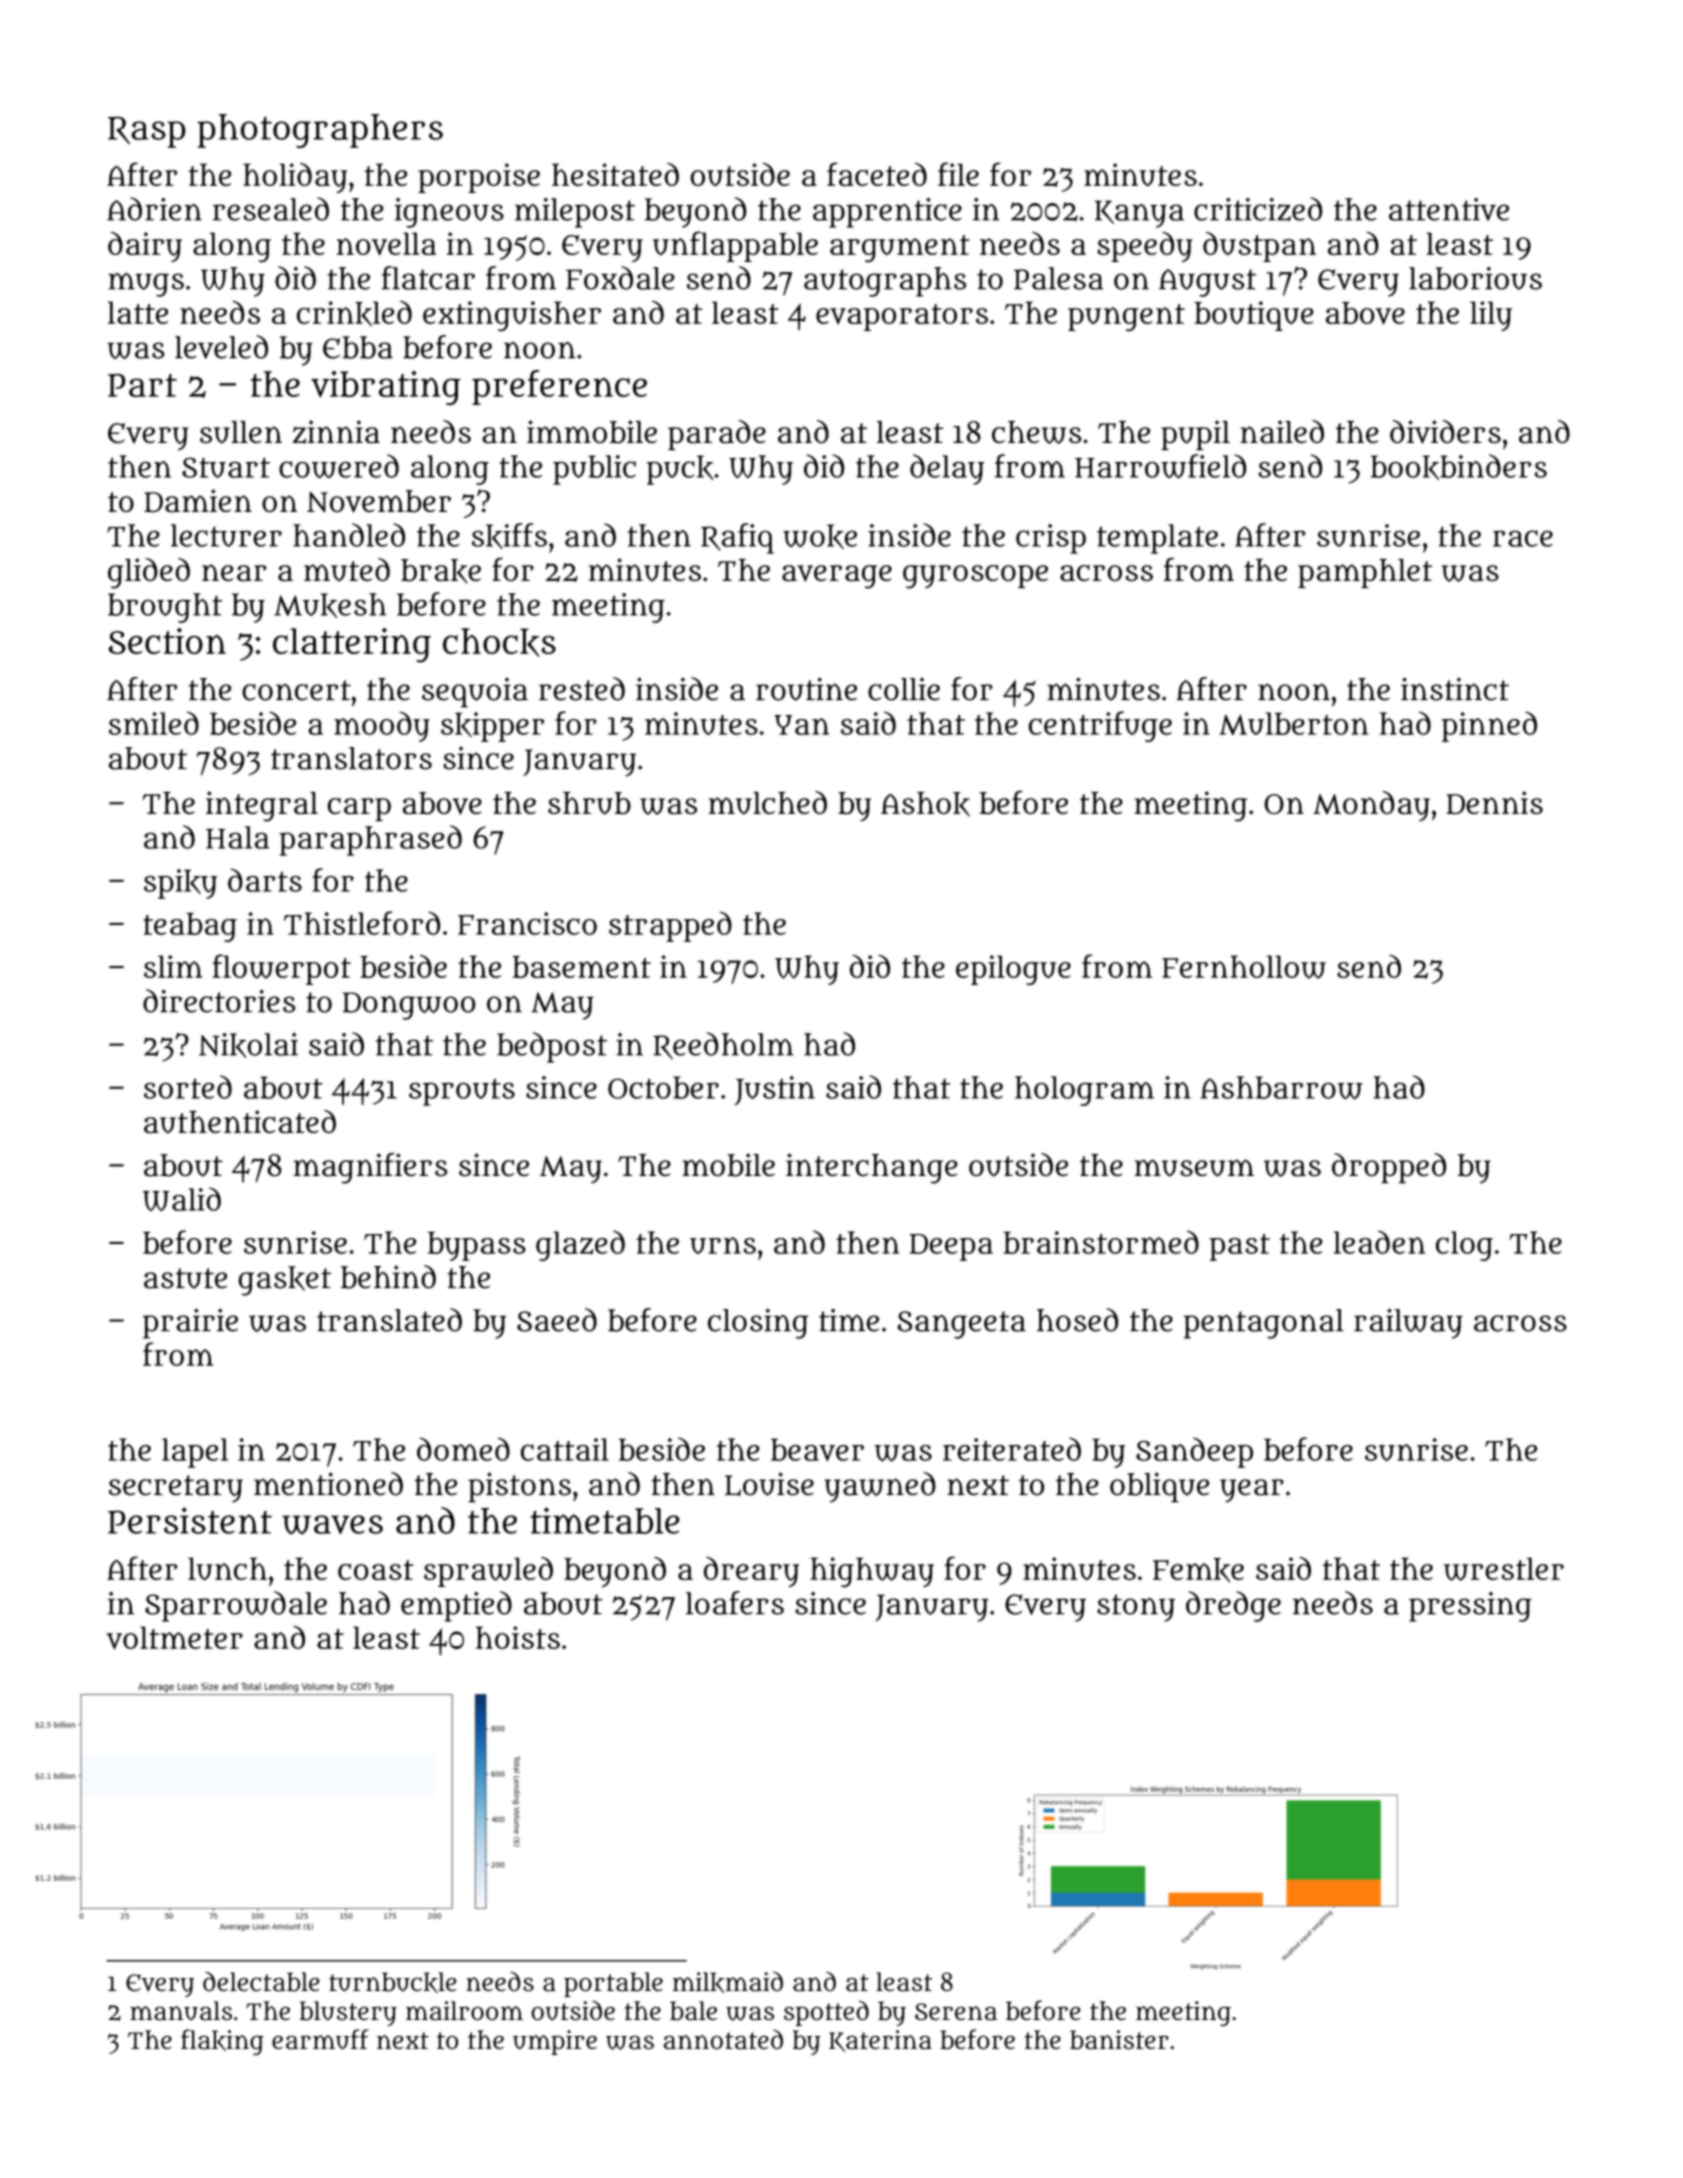  I want to click on porpoise, so click(479, 178).
